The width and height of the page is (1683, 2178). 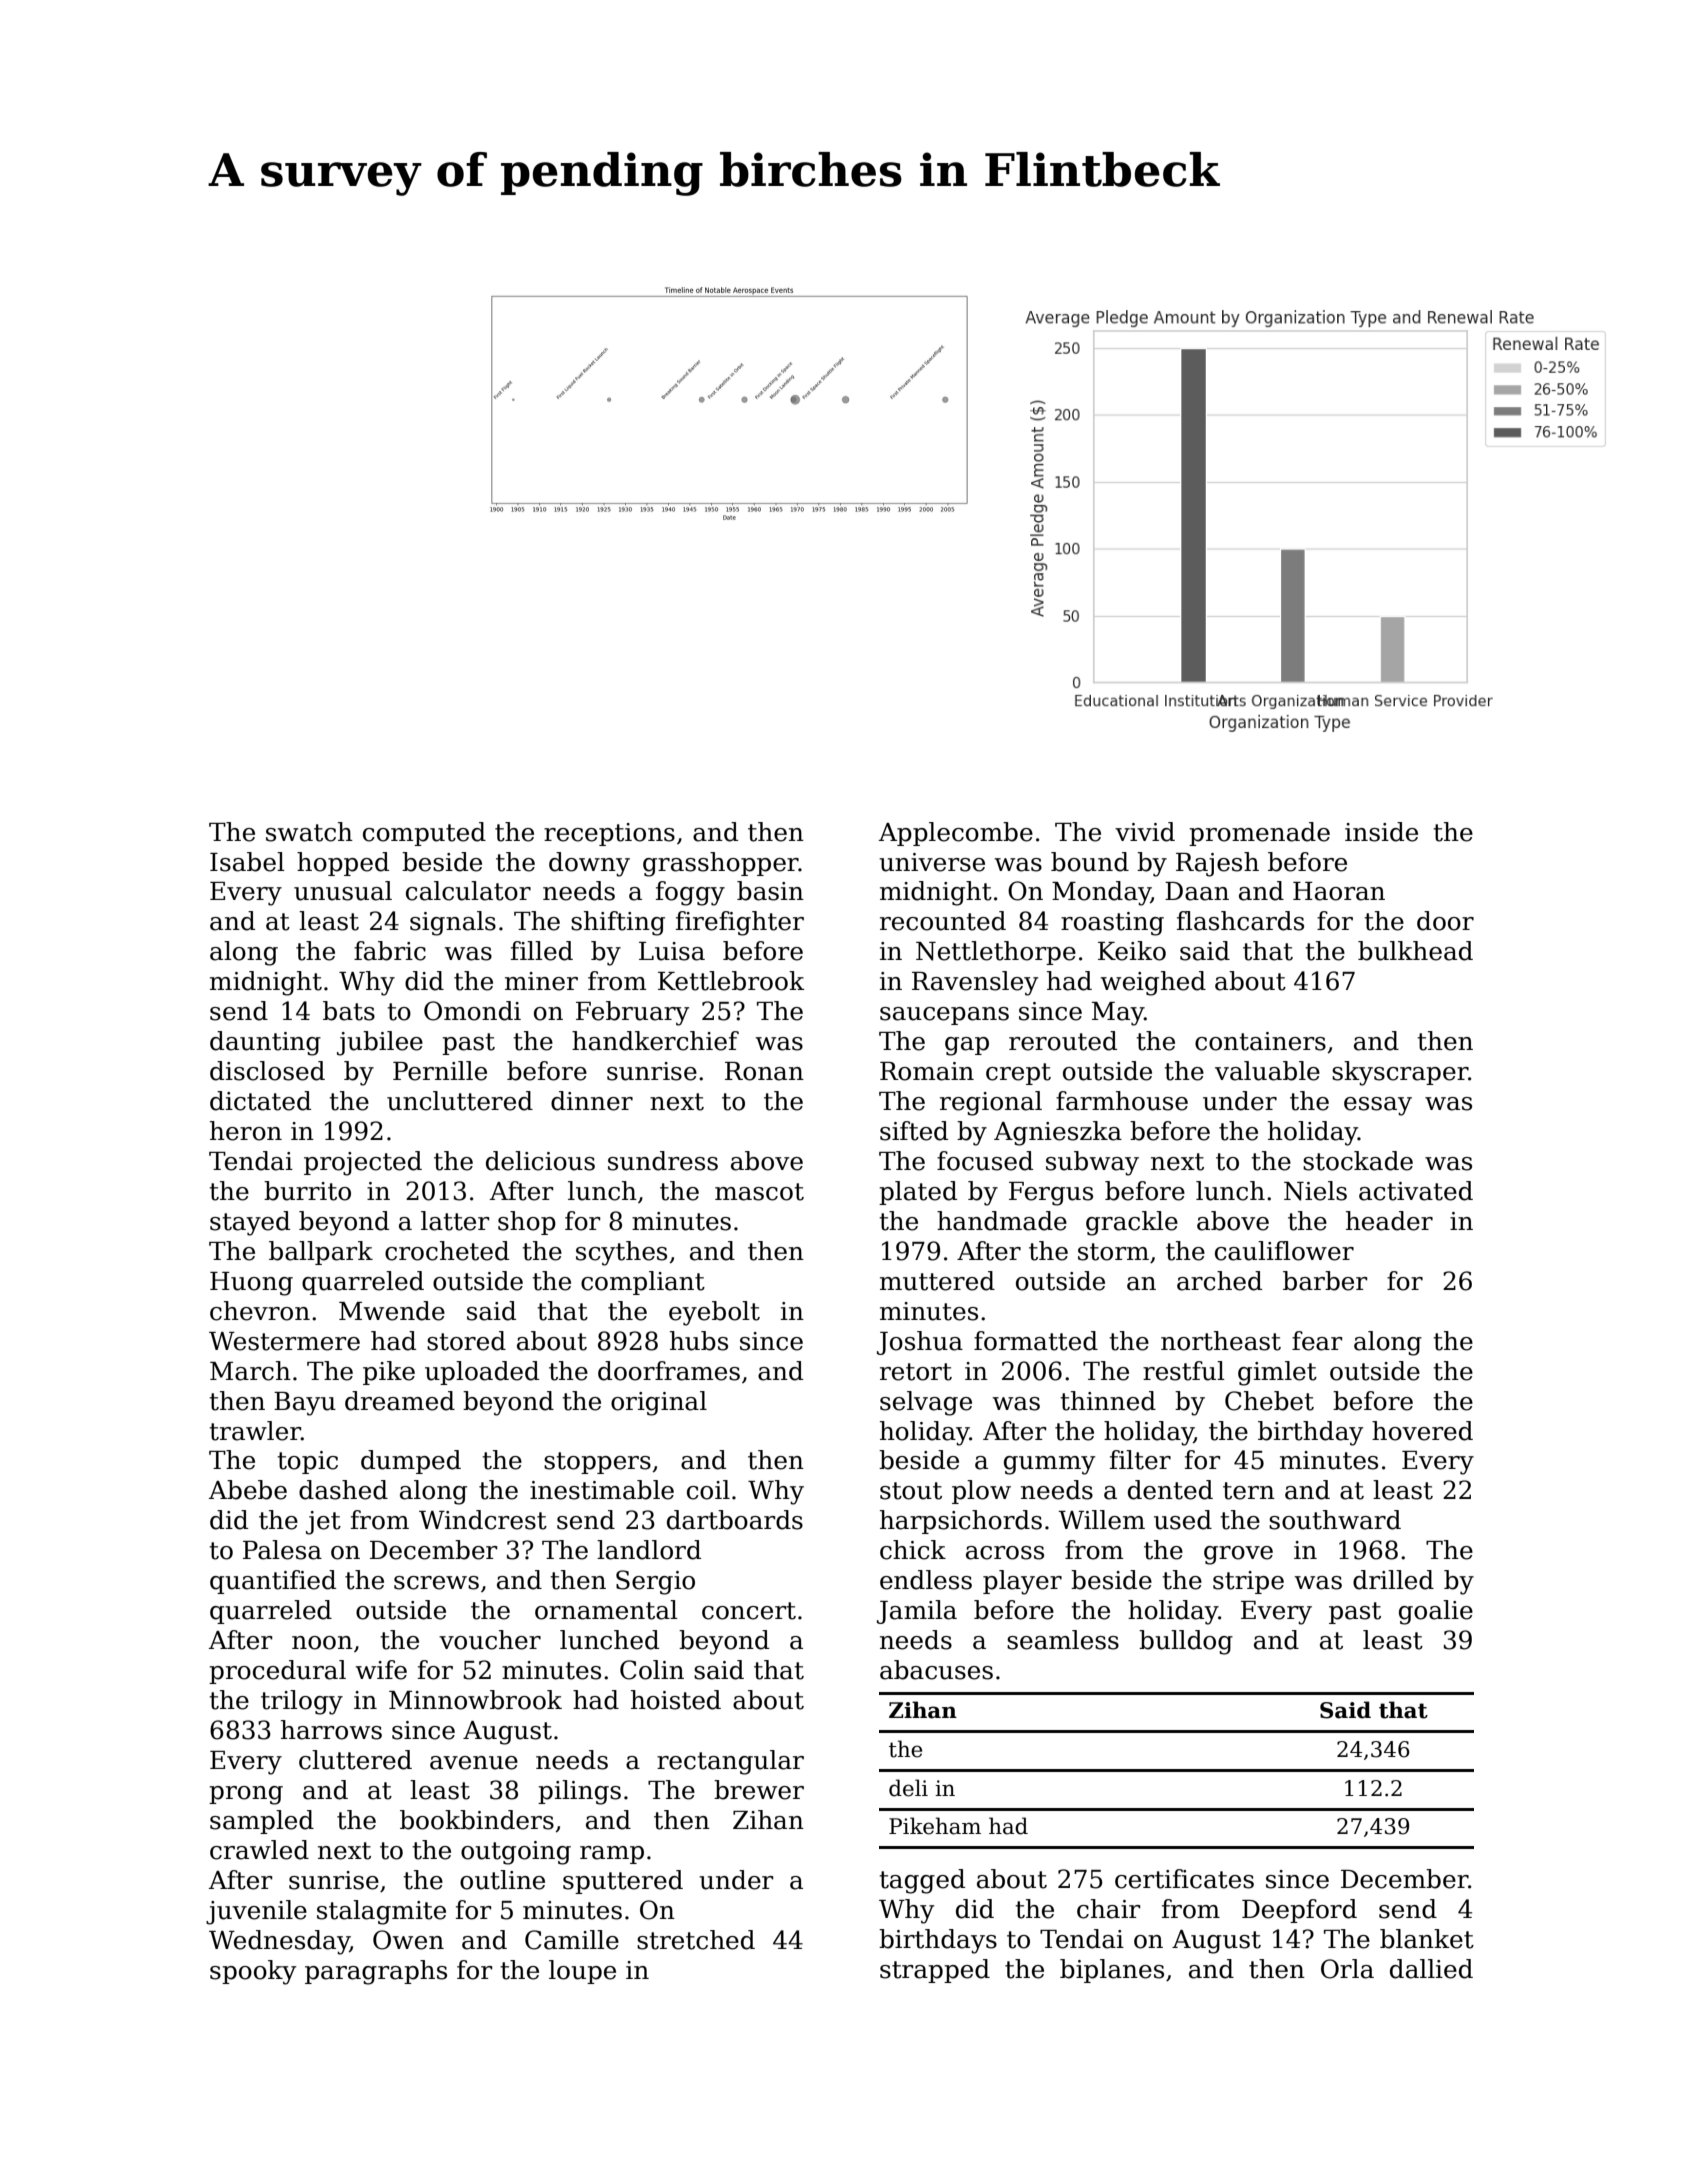 What do you see at coordinates (475, 1700) in the page?
I see `Minnowbrook` at bounding box center [475, 1700].
